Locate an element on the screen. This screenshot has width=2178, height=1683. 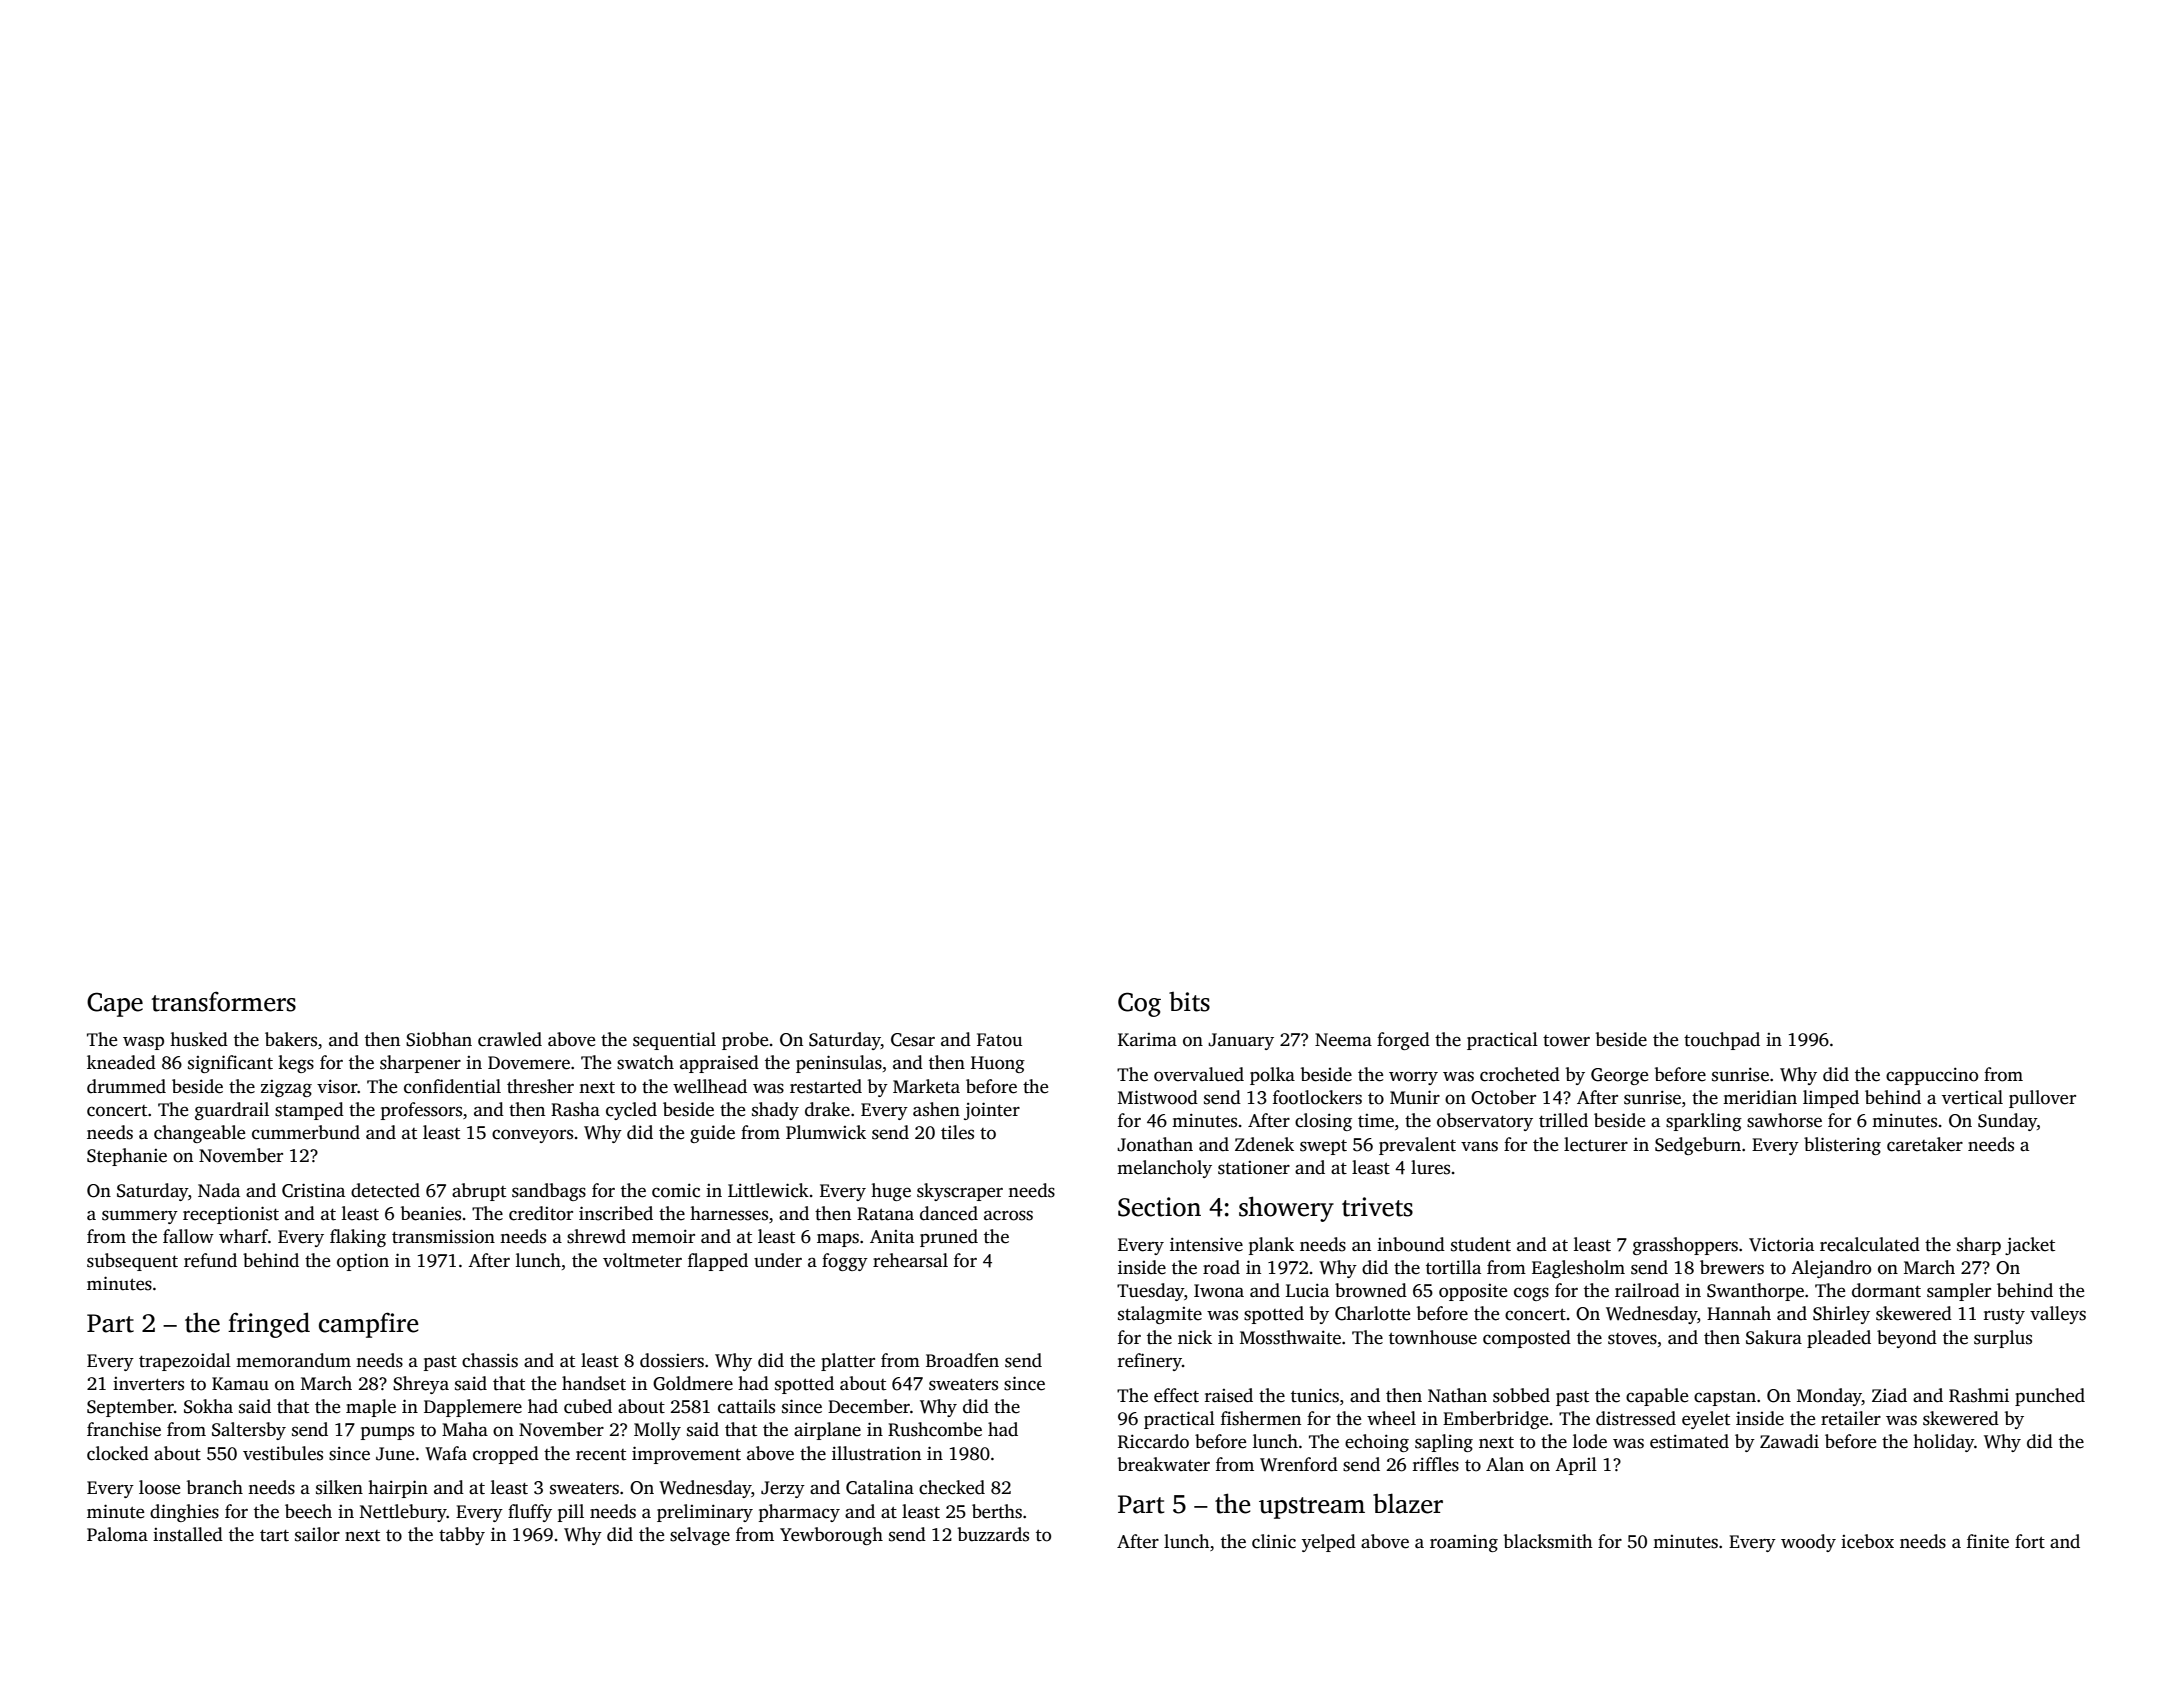
platter is located at coordinates (848, 1362).
